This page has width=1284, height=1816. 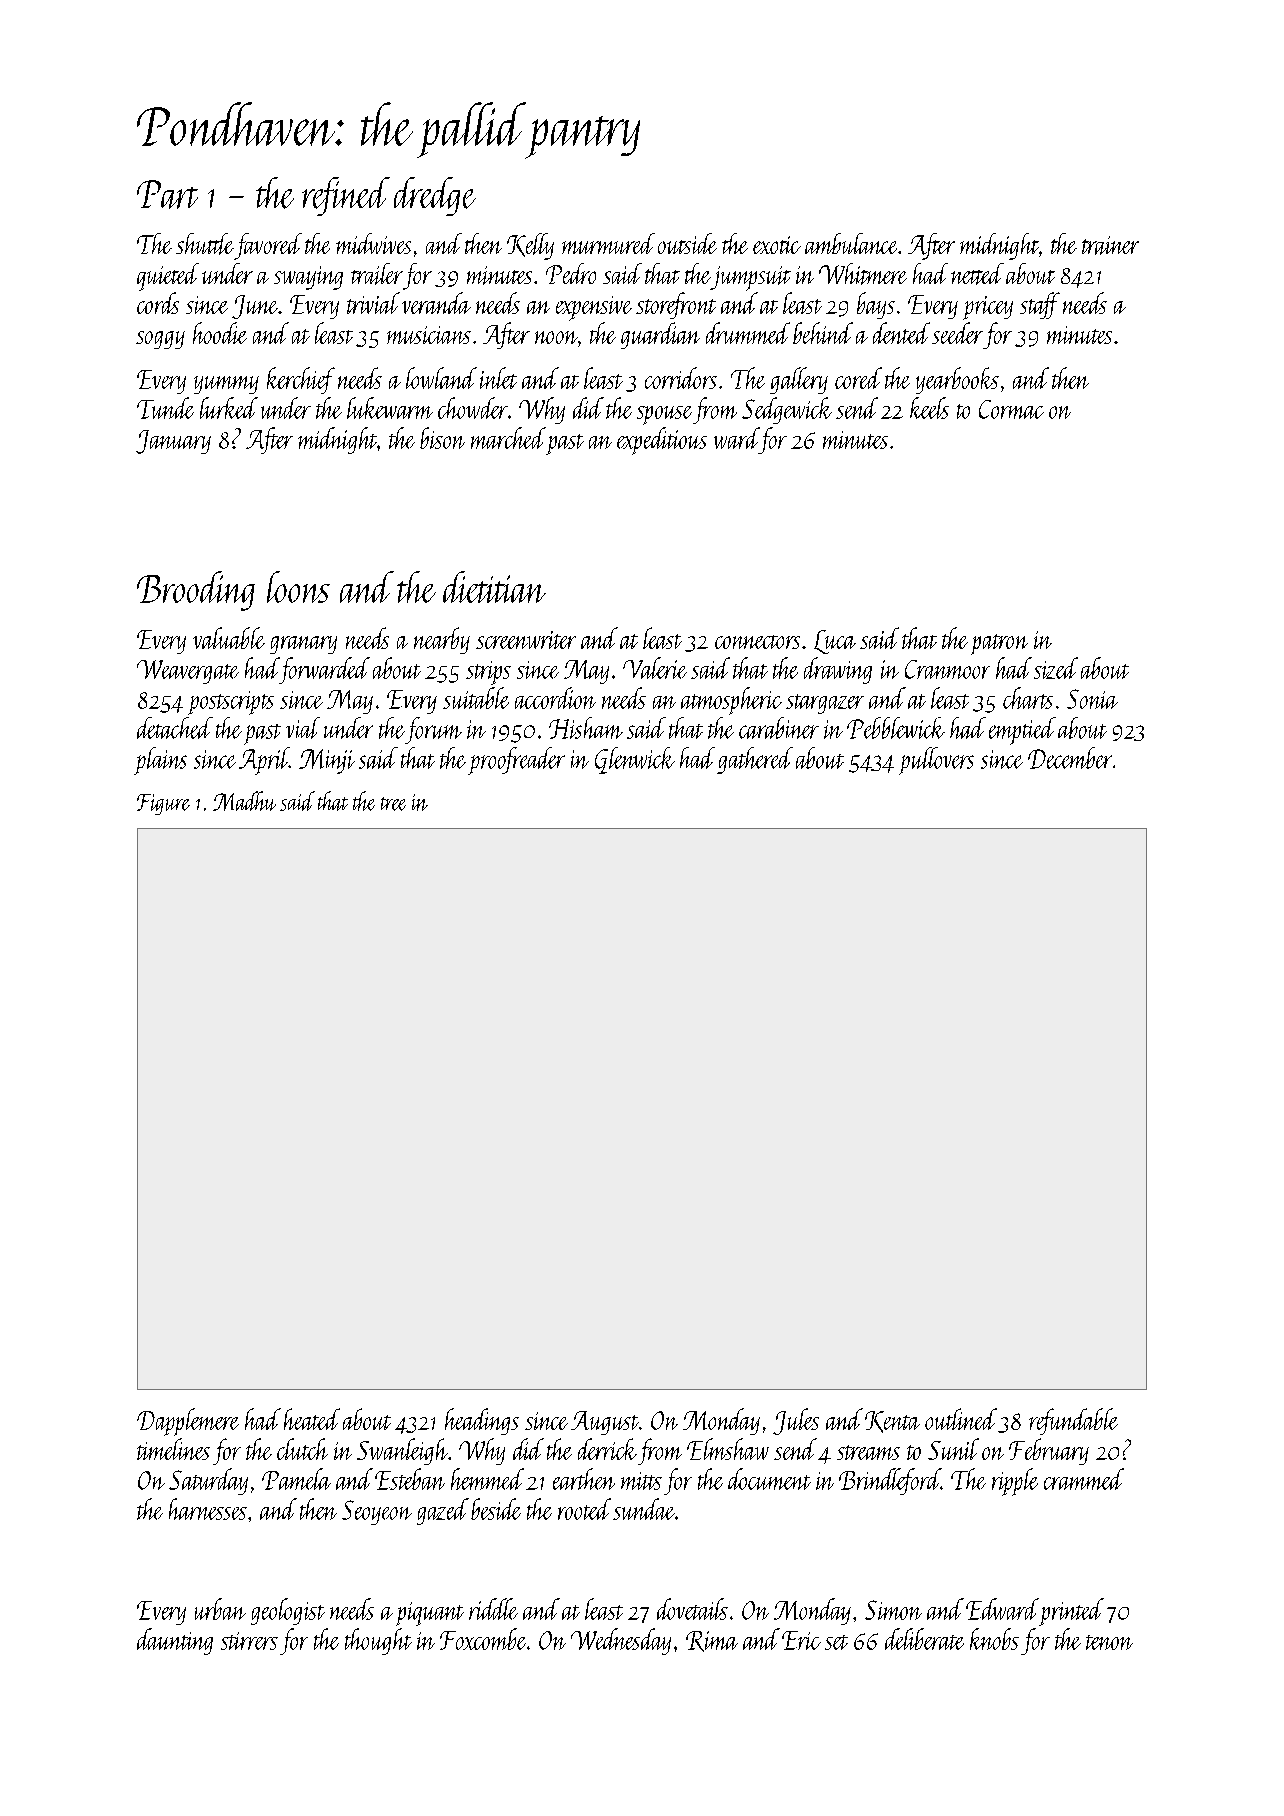 What do you see at coordinates (346, 196) in the page?
I see `refined` at bounding box center [346, 196].
